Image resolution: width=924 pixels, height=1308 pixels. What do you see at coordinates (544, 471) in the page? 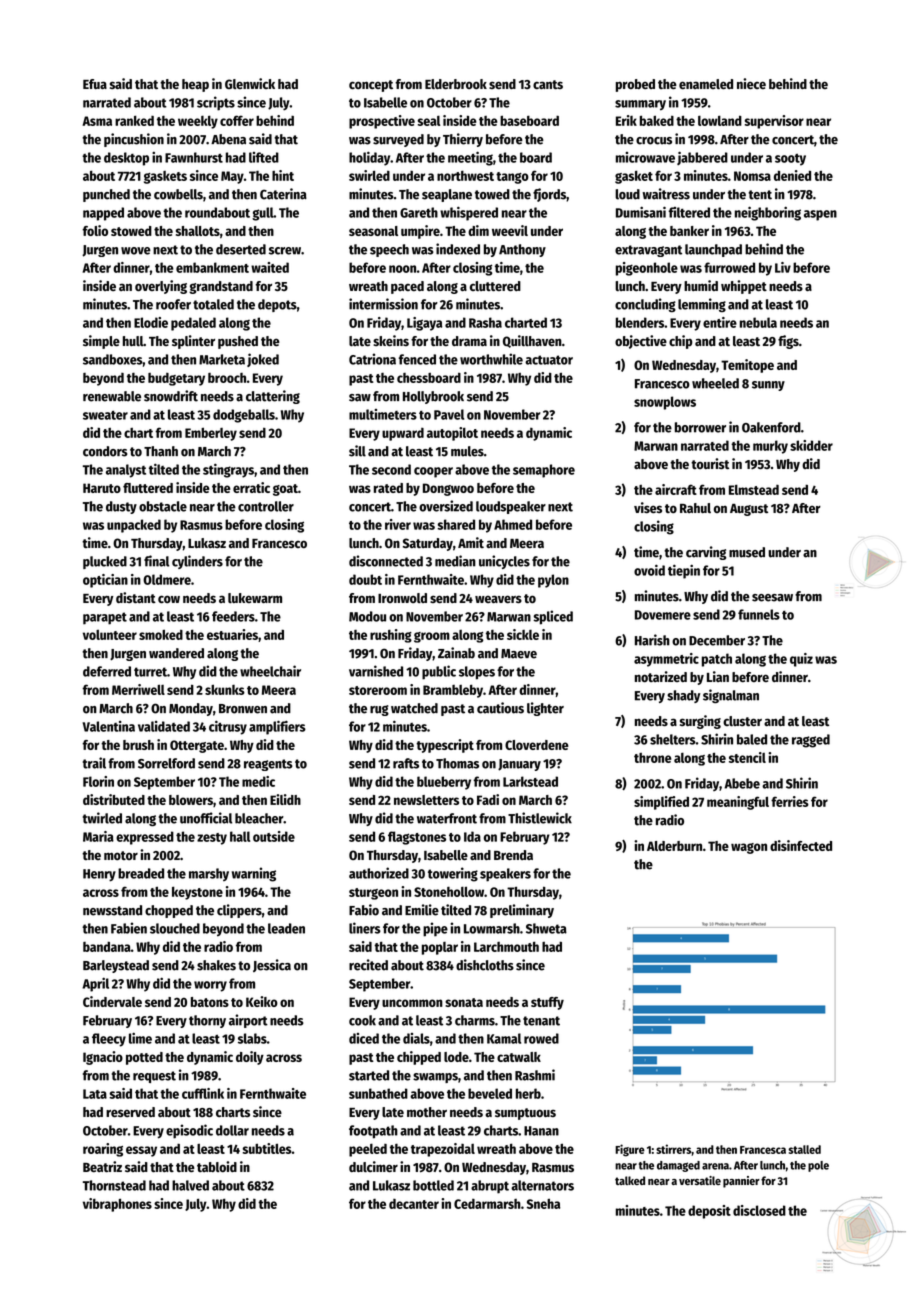
I see `semaphore` at bounding box center [544, 471].
